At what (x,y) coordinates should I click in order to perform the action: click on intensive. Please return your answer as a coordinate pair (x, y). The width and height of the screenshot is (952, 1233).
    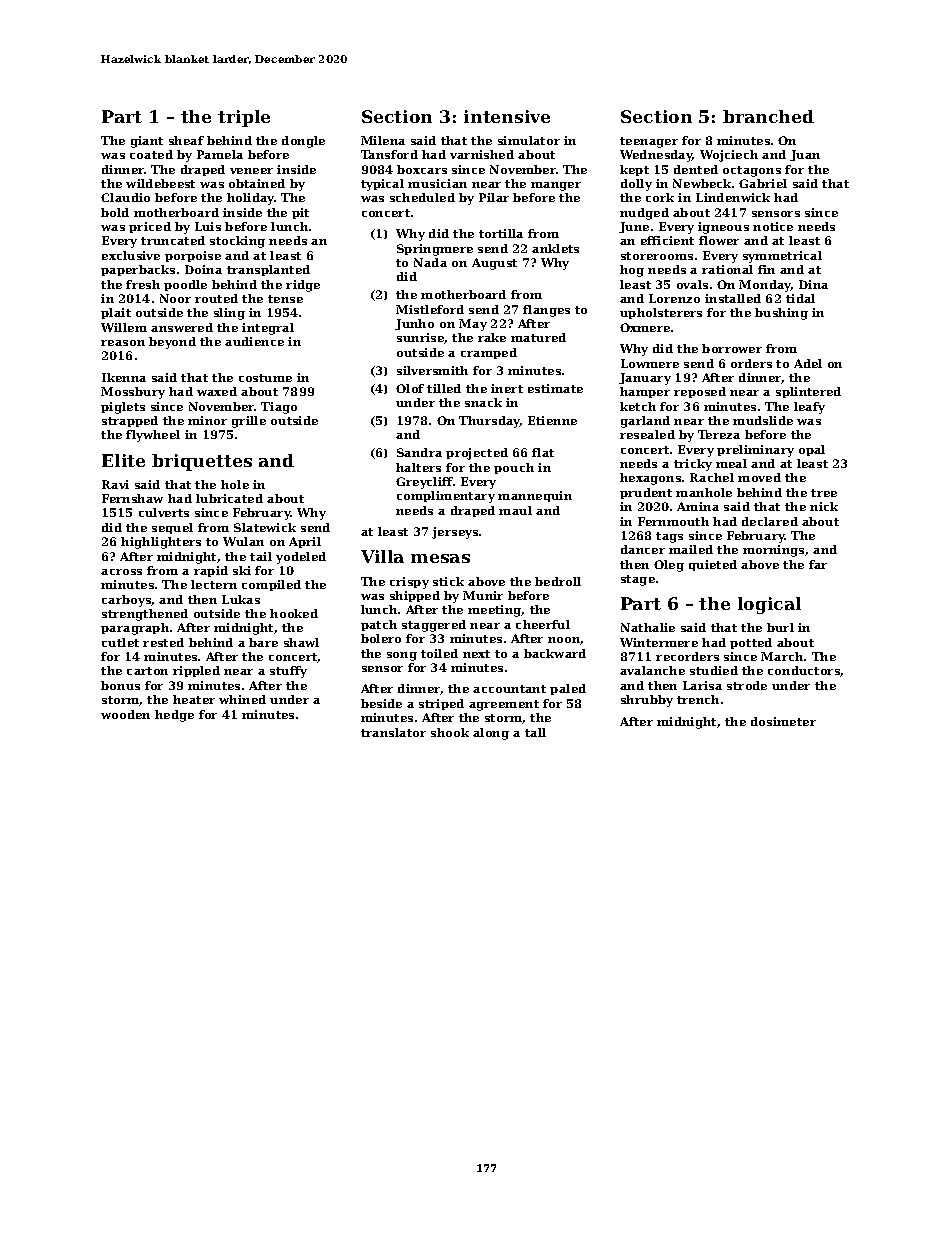
    Looking at the image, I should click on (507, 116).
